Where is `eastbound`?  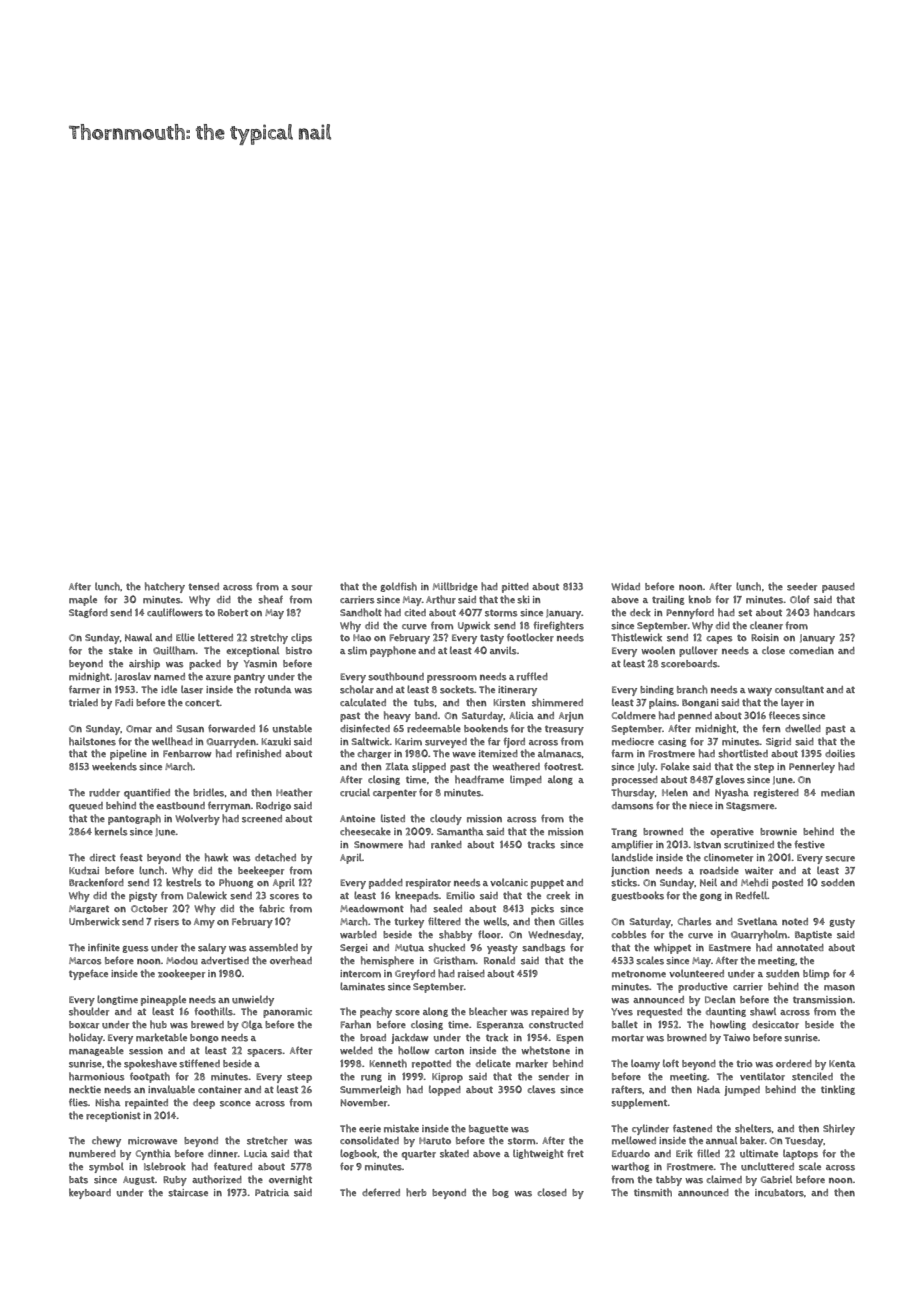
eastbound is located at coordinates (180, 806).
